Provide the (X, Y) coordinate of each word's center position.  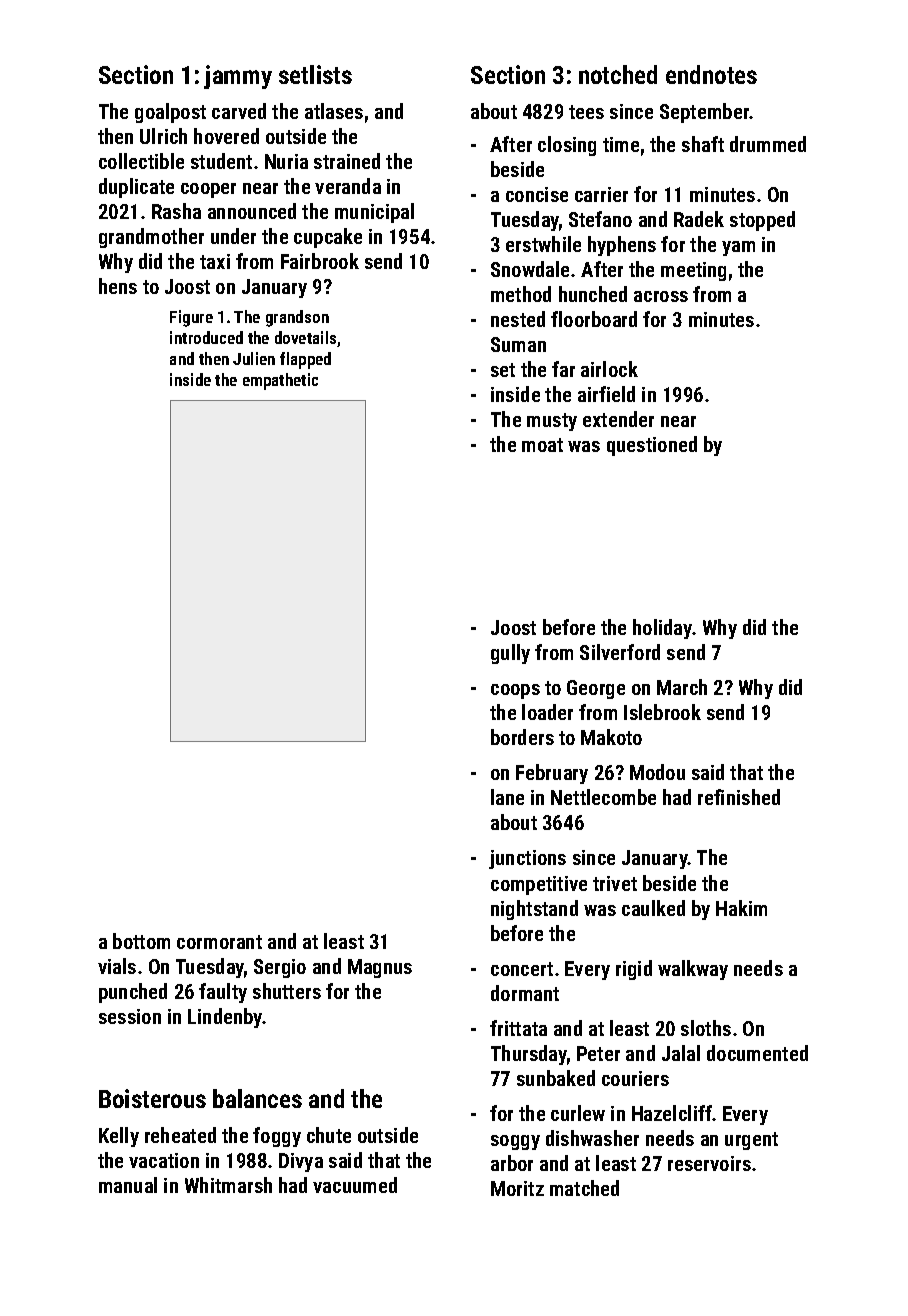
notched (618, 74)
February (552, 774)
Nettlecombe (603, 797)
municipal (374, 213)
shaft (703, 144)
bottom (141, 941)
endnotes (711, 74)
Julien (254, 358)
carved (239, 111)
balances (257, 1098)
